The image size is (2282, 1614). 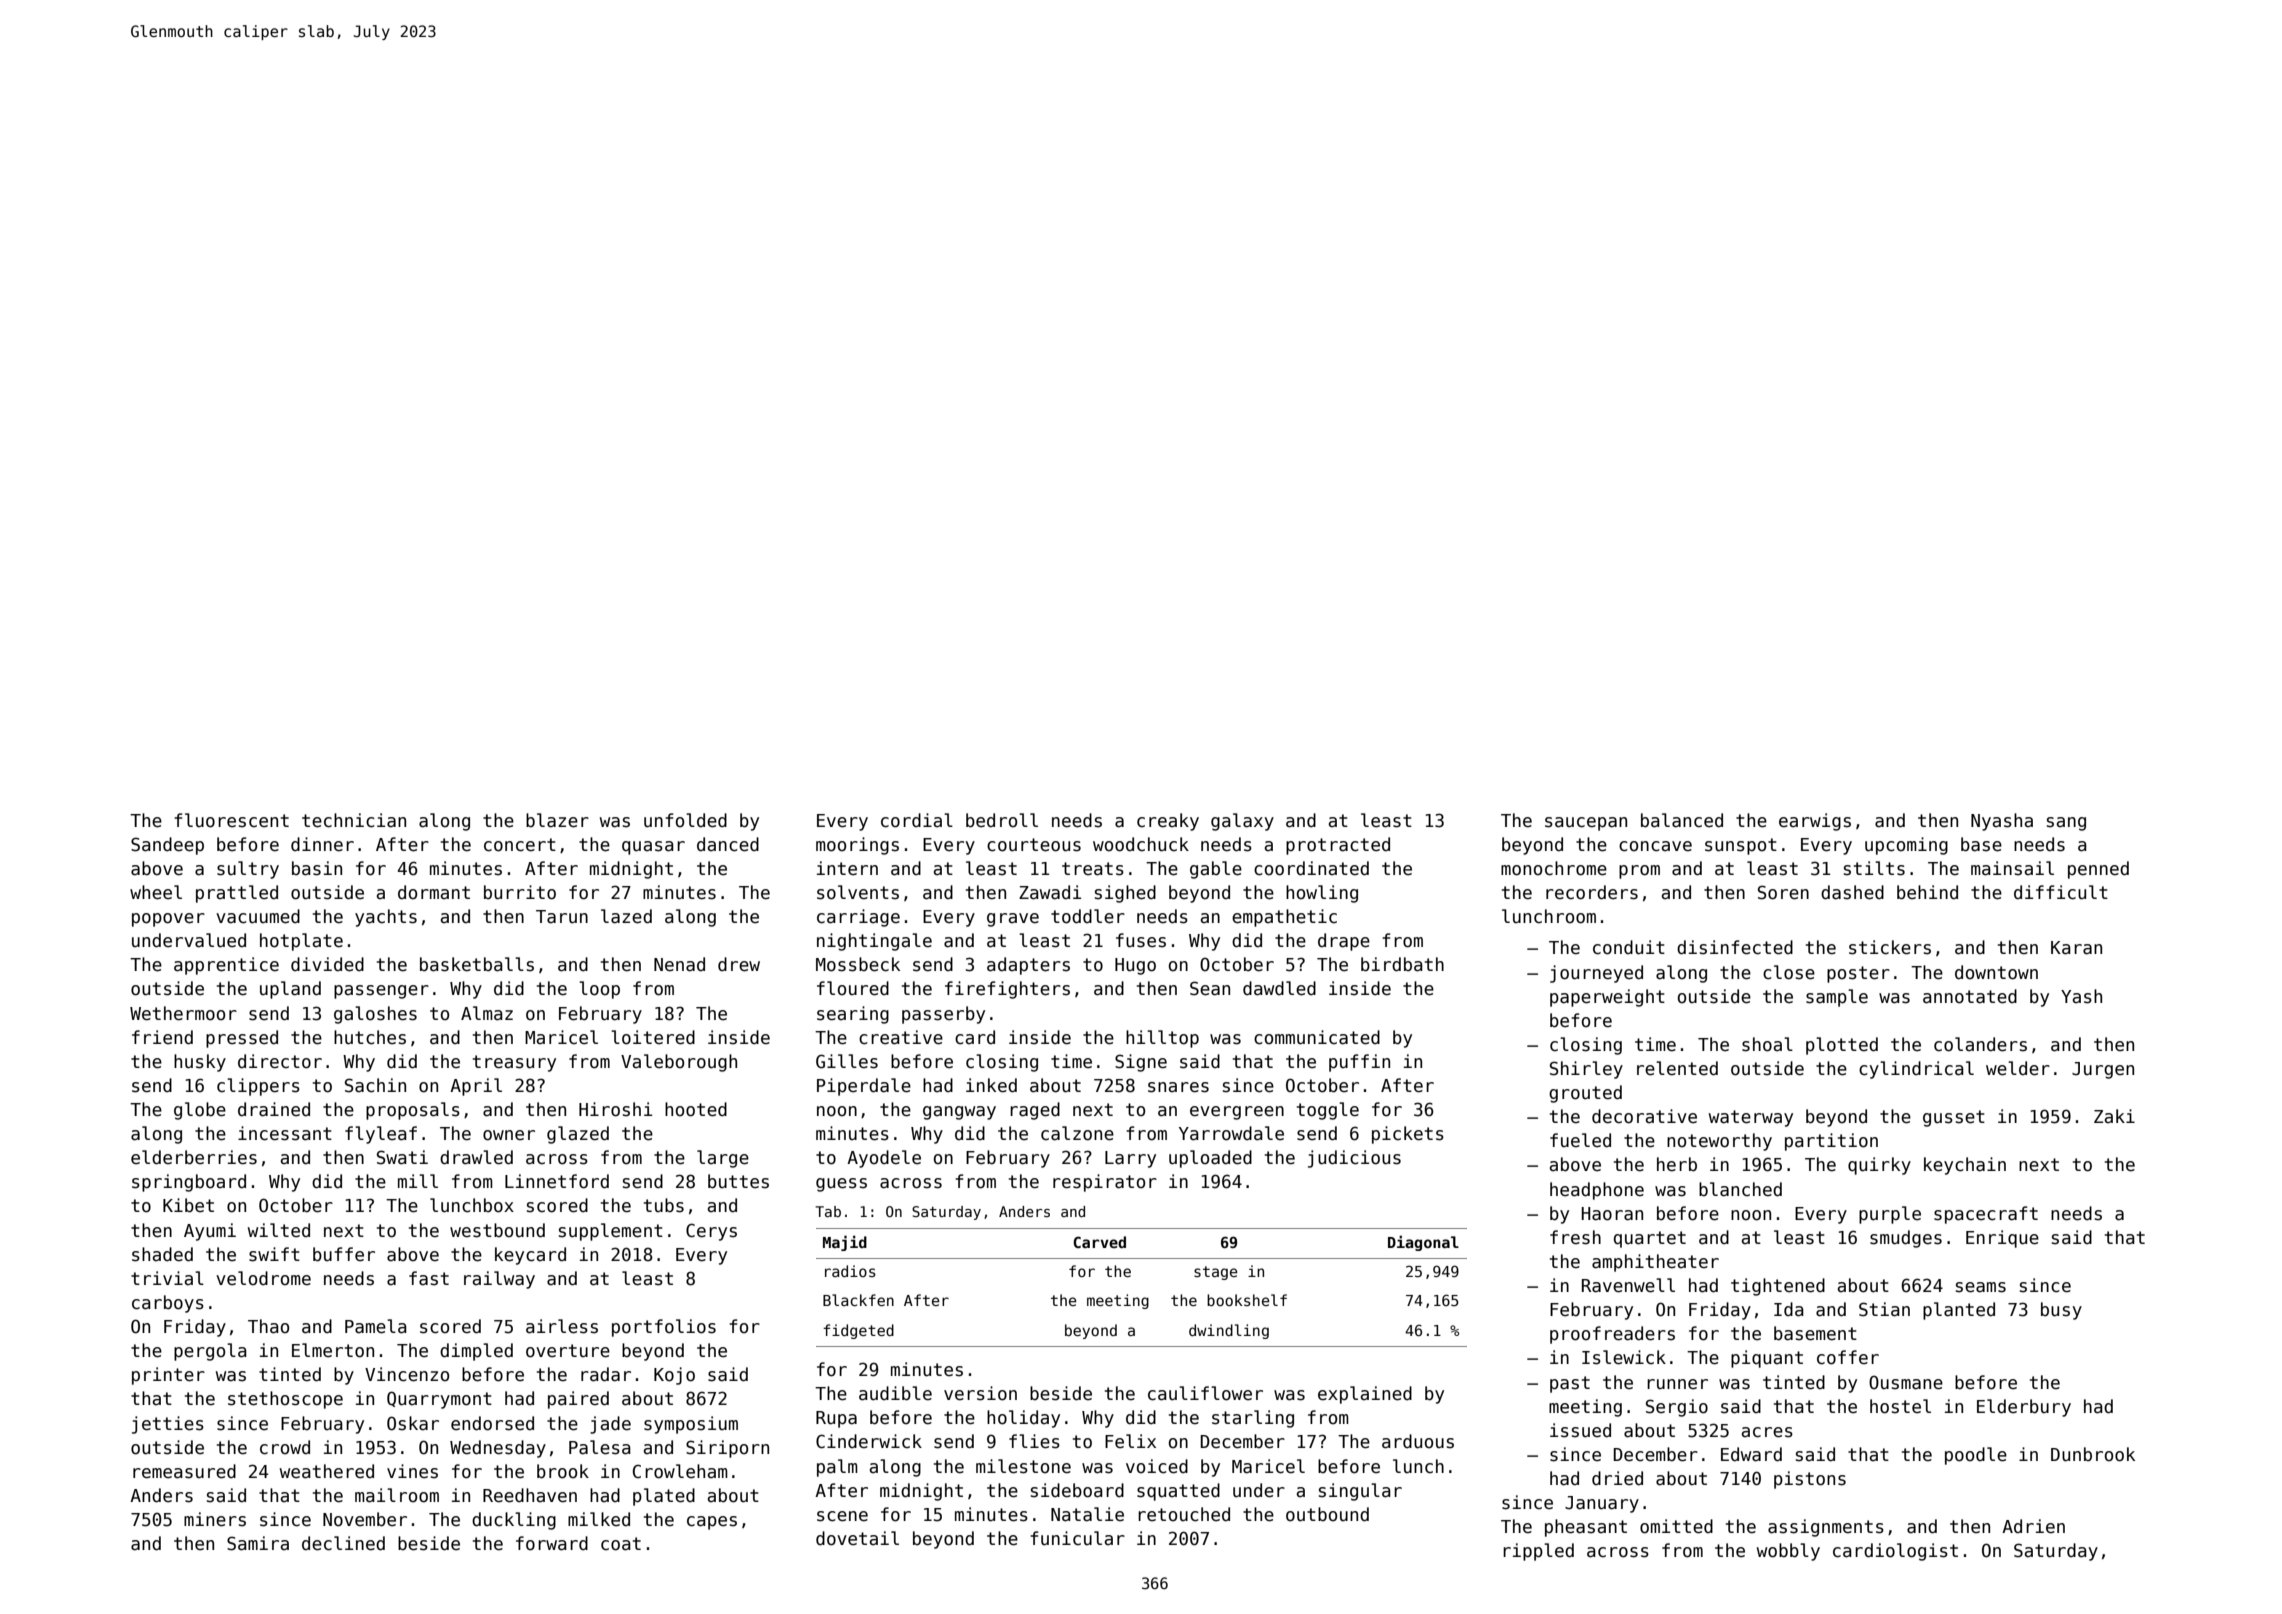 I want to click on respirator, so click(x=1105, y=1183).
